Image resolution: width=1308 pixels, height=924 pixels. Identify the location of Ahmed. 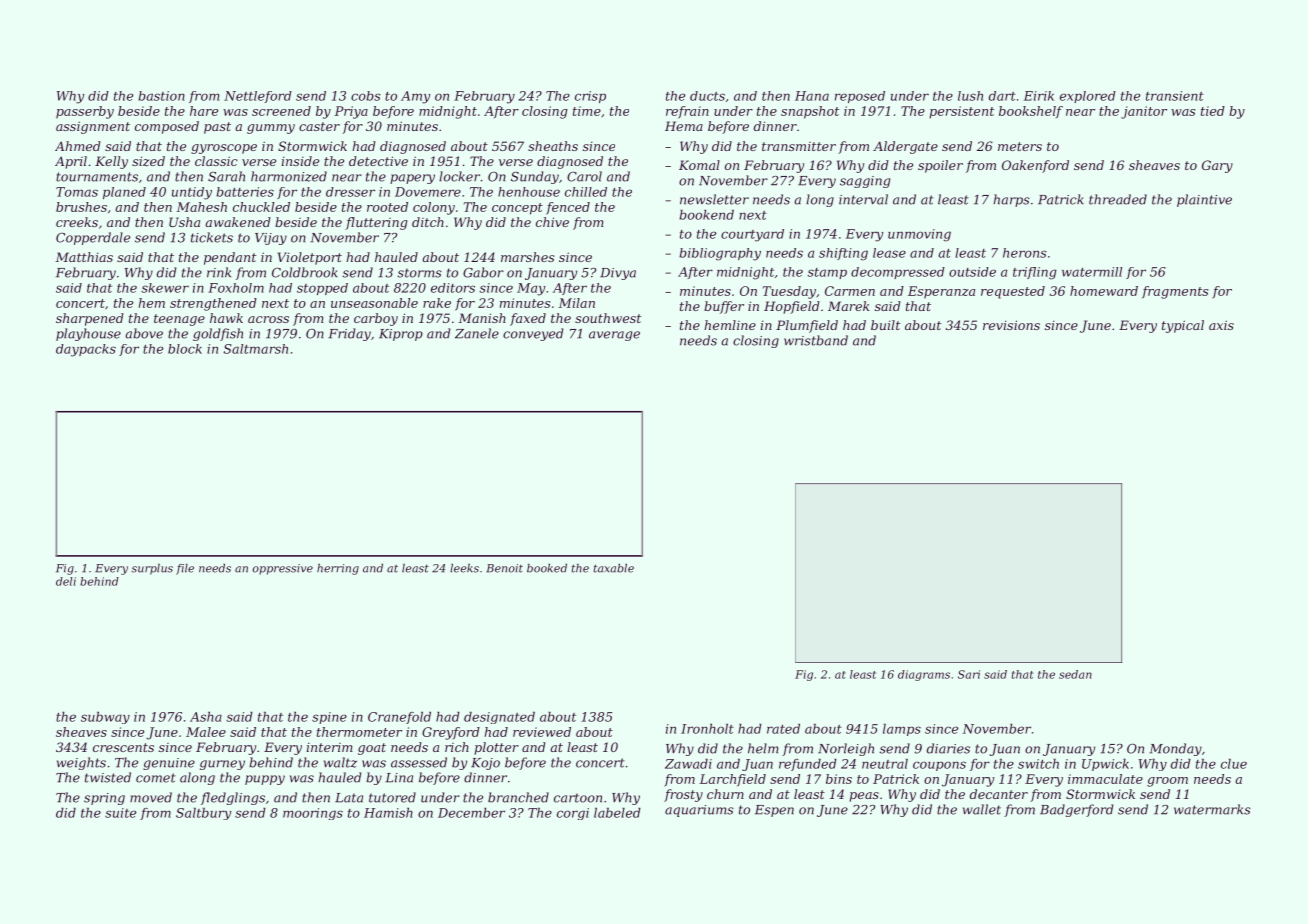
(78, 146).
